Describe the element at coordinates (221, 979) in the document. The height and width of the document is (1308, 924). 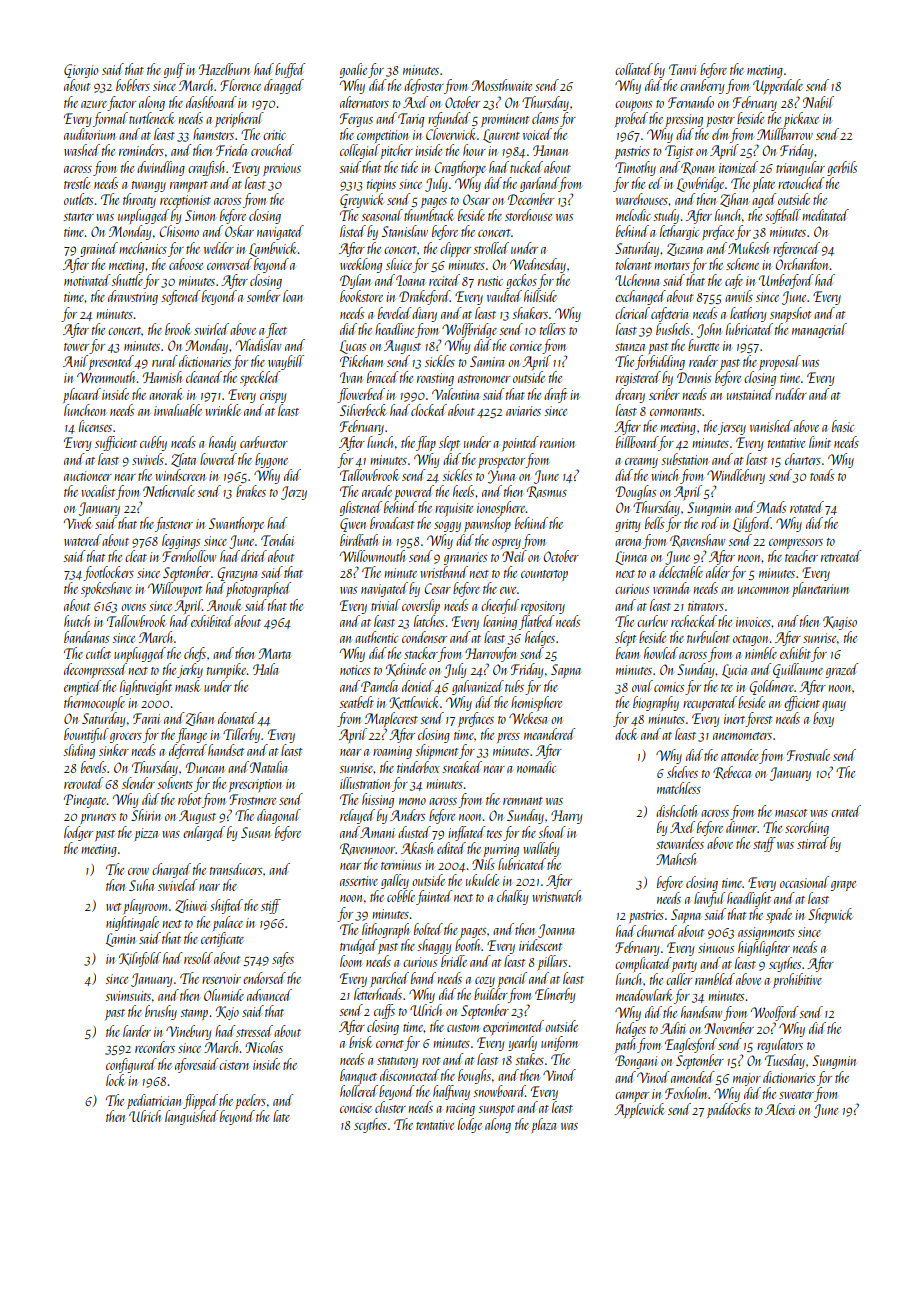
I see `reservoir` at that location.
